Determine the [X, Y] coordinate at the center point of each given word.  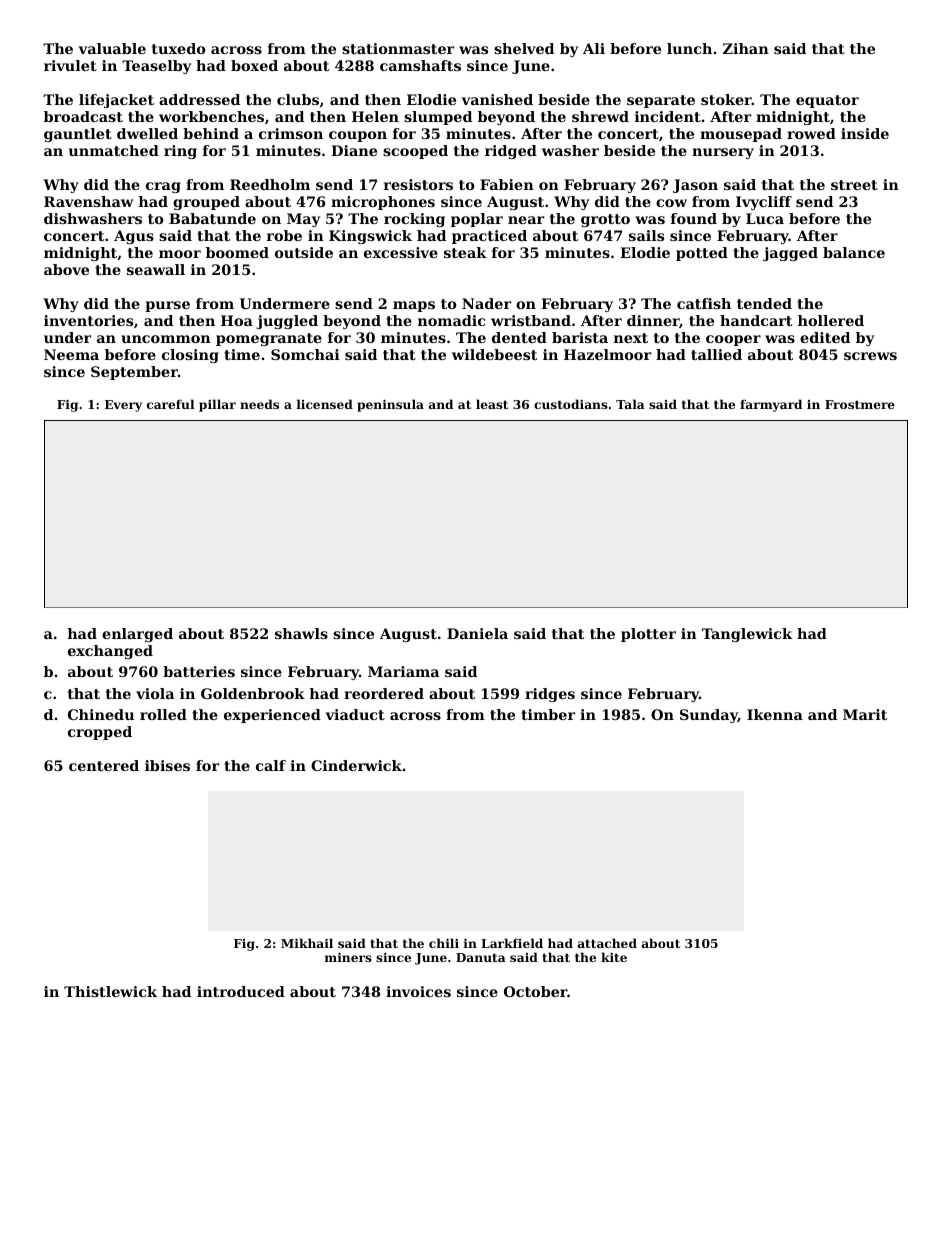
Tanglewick [747, 635]
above [66, 269]
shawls [301, 633]
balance [854, 252]
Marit [865, 714]
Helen [375, 116]
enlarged [137, 635]
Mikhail [307, 943]
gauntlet [78, 135]
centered [104, 765]
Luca [765, 218]
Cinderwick [356, 765]
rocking [414, 220]
